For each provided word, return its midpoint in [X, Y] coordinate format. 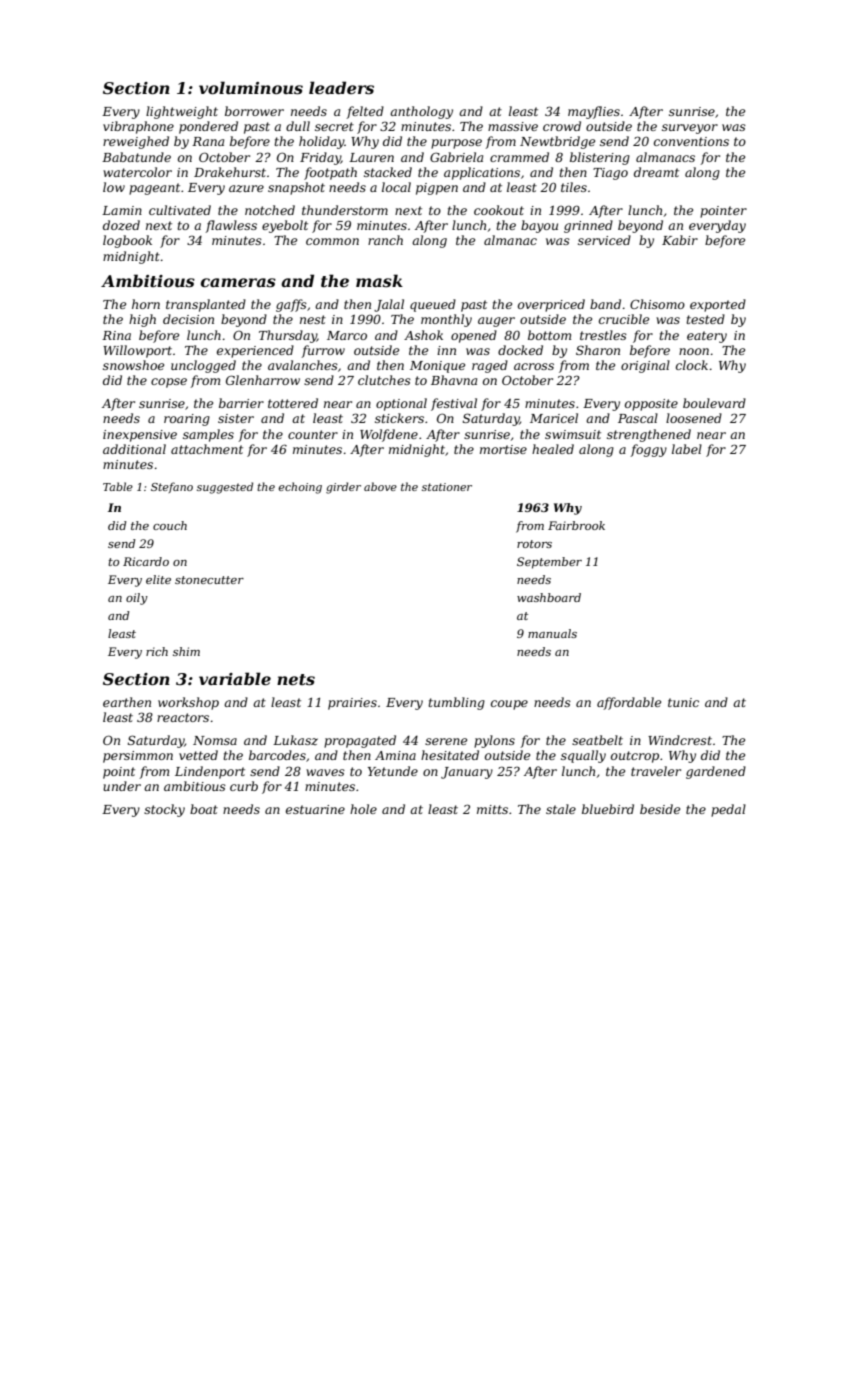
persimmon [138, 757]
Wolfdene [389, 435]
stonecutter [209, 580]
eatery [707, 337]
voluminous [251, 87]
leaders [341, 87]
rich [157, 651]
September [549, 563]
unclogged [203, 366]
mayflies [594, 112]
